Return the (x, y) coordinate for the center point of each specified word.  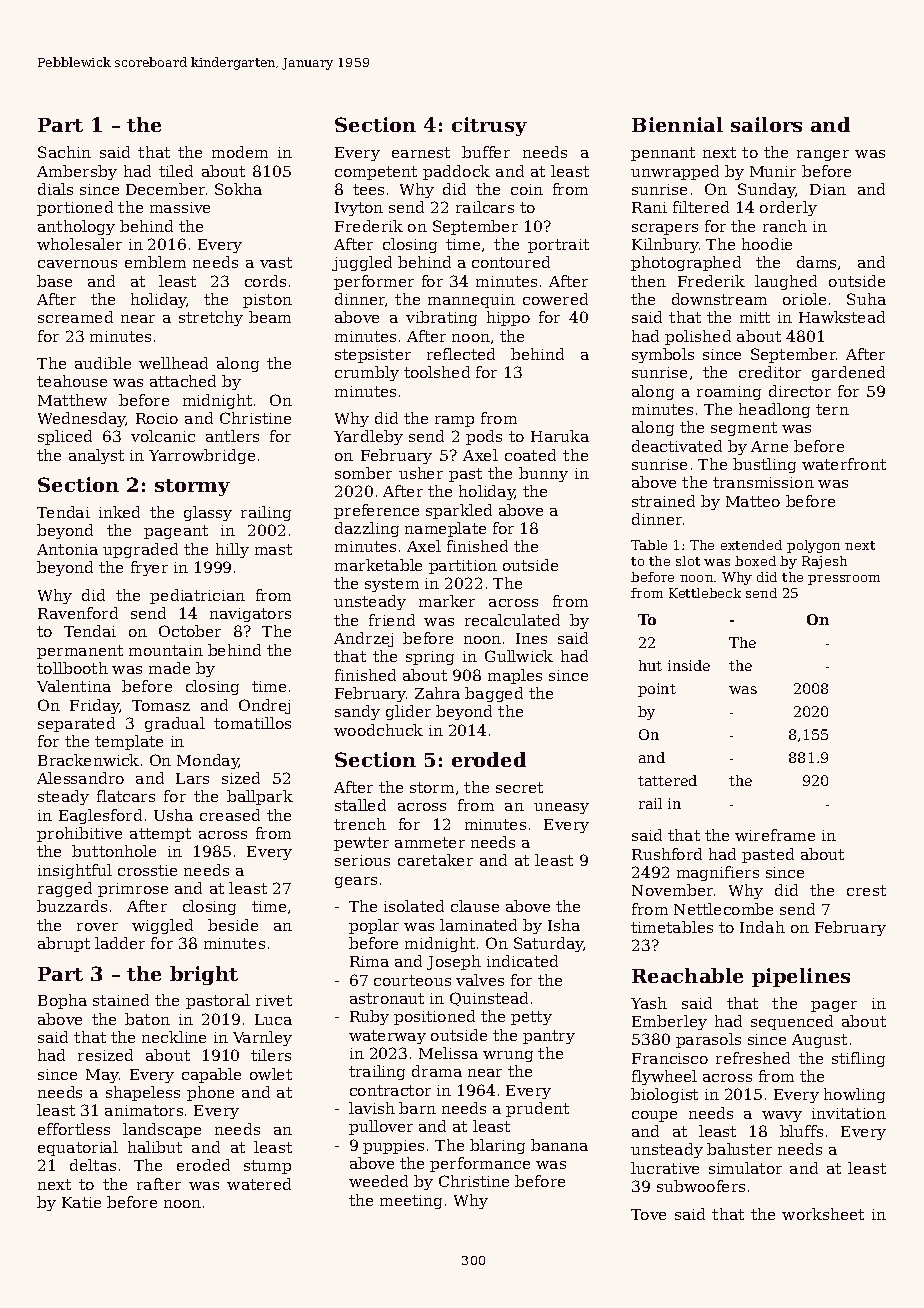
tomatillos (252, 723)
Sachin (64, 152)
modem (240, 152)
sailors (766, 124)
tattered (667, 780)
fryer (149, 568)
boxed (755, 561)
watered (259, 1184)
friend (392, 620)
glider (408, 712)
